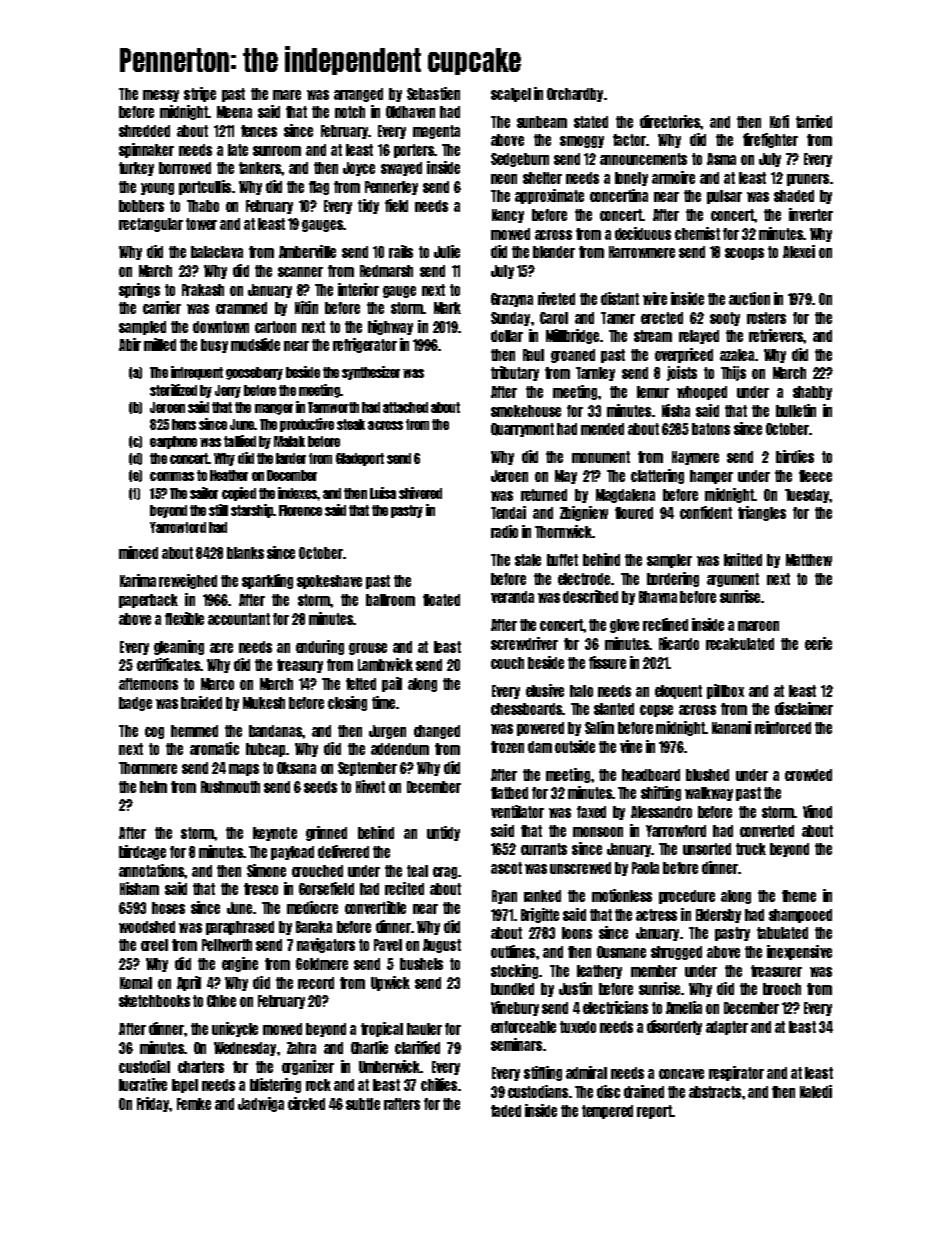 This document has height=1233, width=952. Describe the element at coordinates (564, 531) in the document. I see `Thornwick` at that location.
